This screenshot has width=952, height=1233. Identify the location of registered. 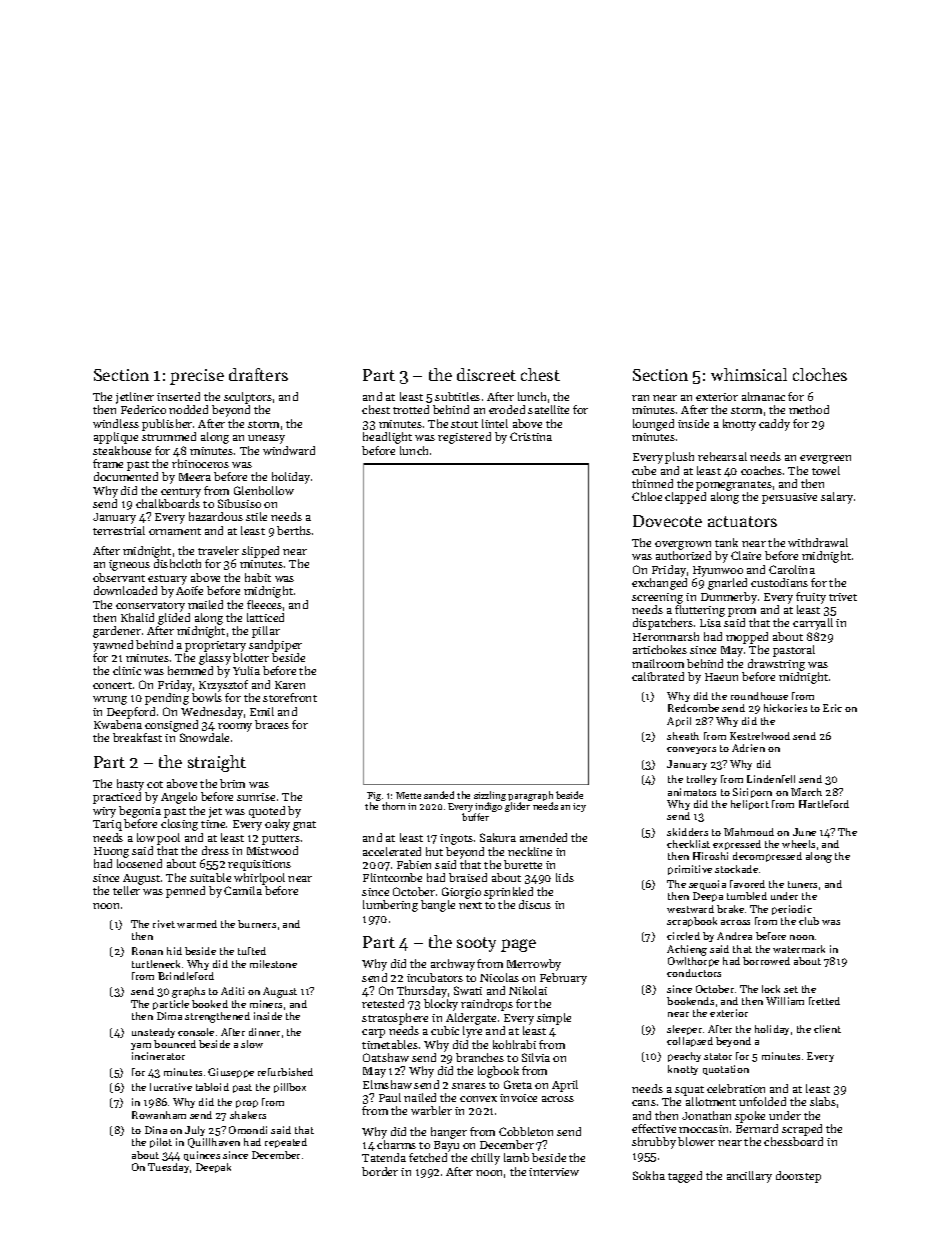
(464, 438).
